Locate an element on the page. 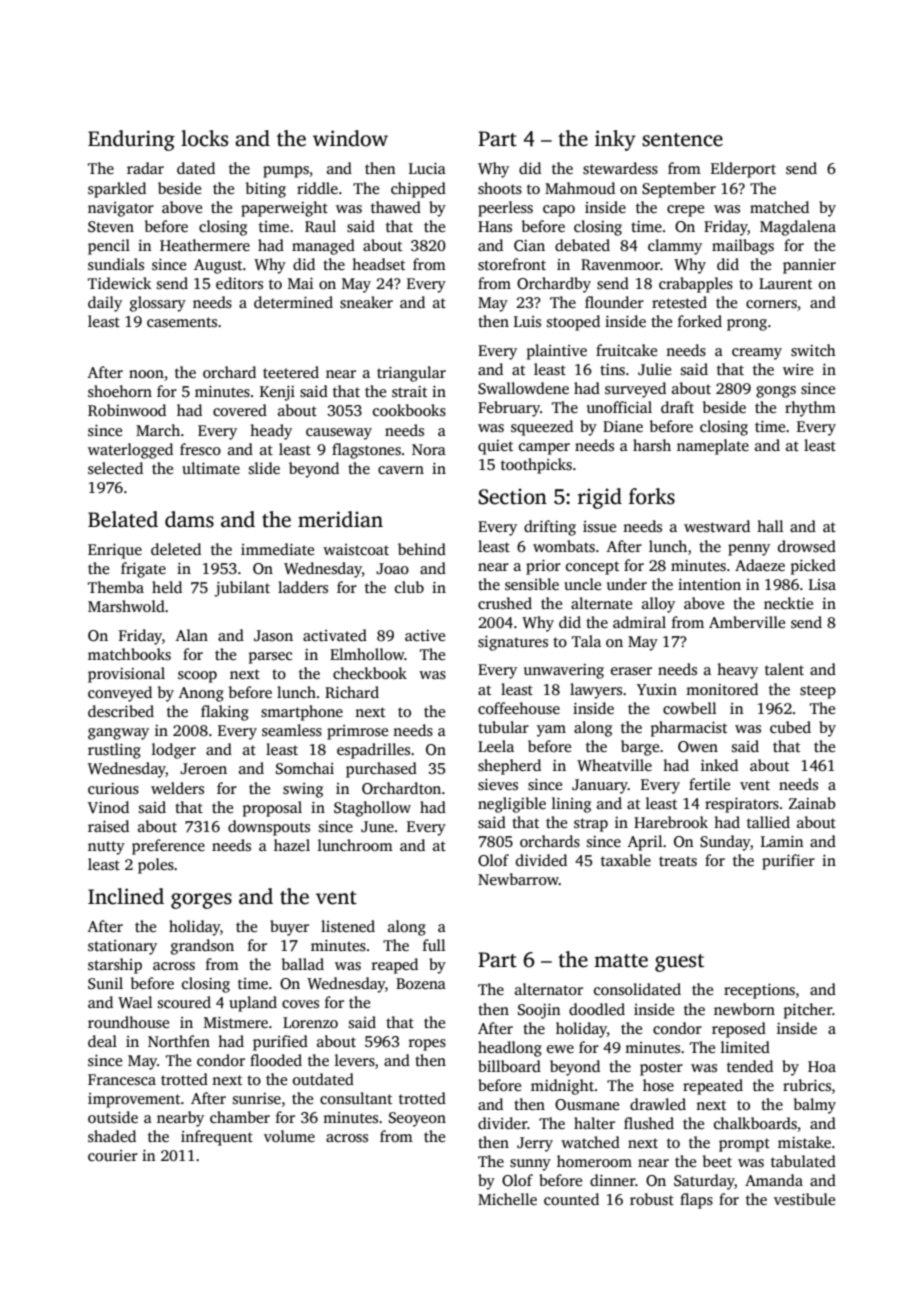 This document has width=924, height=1314. inky is located at coordinates (615, 140).
